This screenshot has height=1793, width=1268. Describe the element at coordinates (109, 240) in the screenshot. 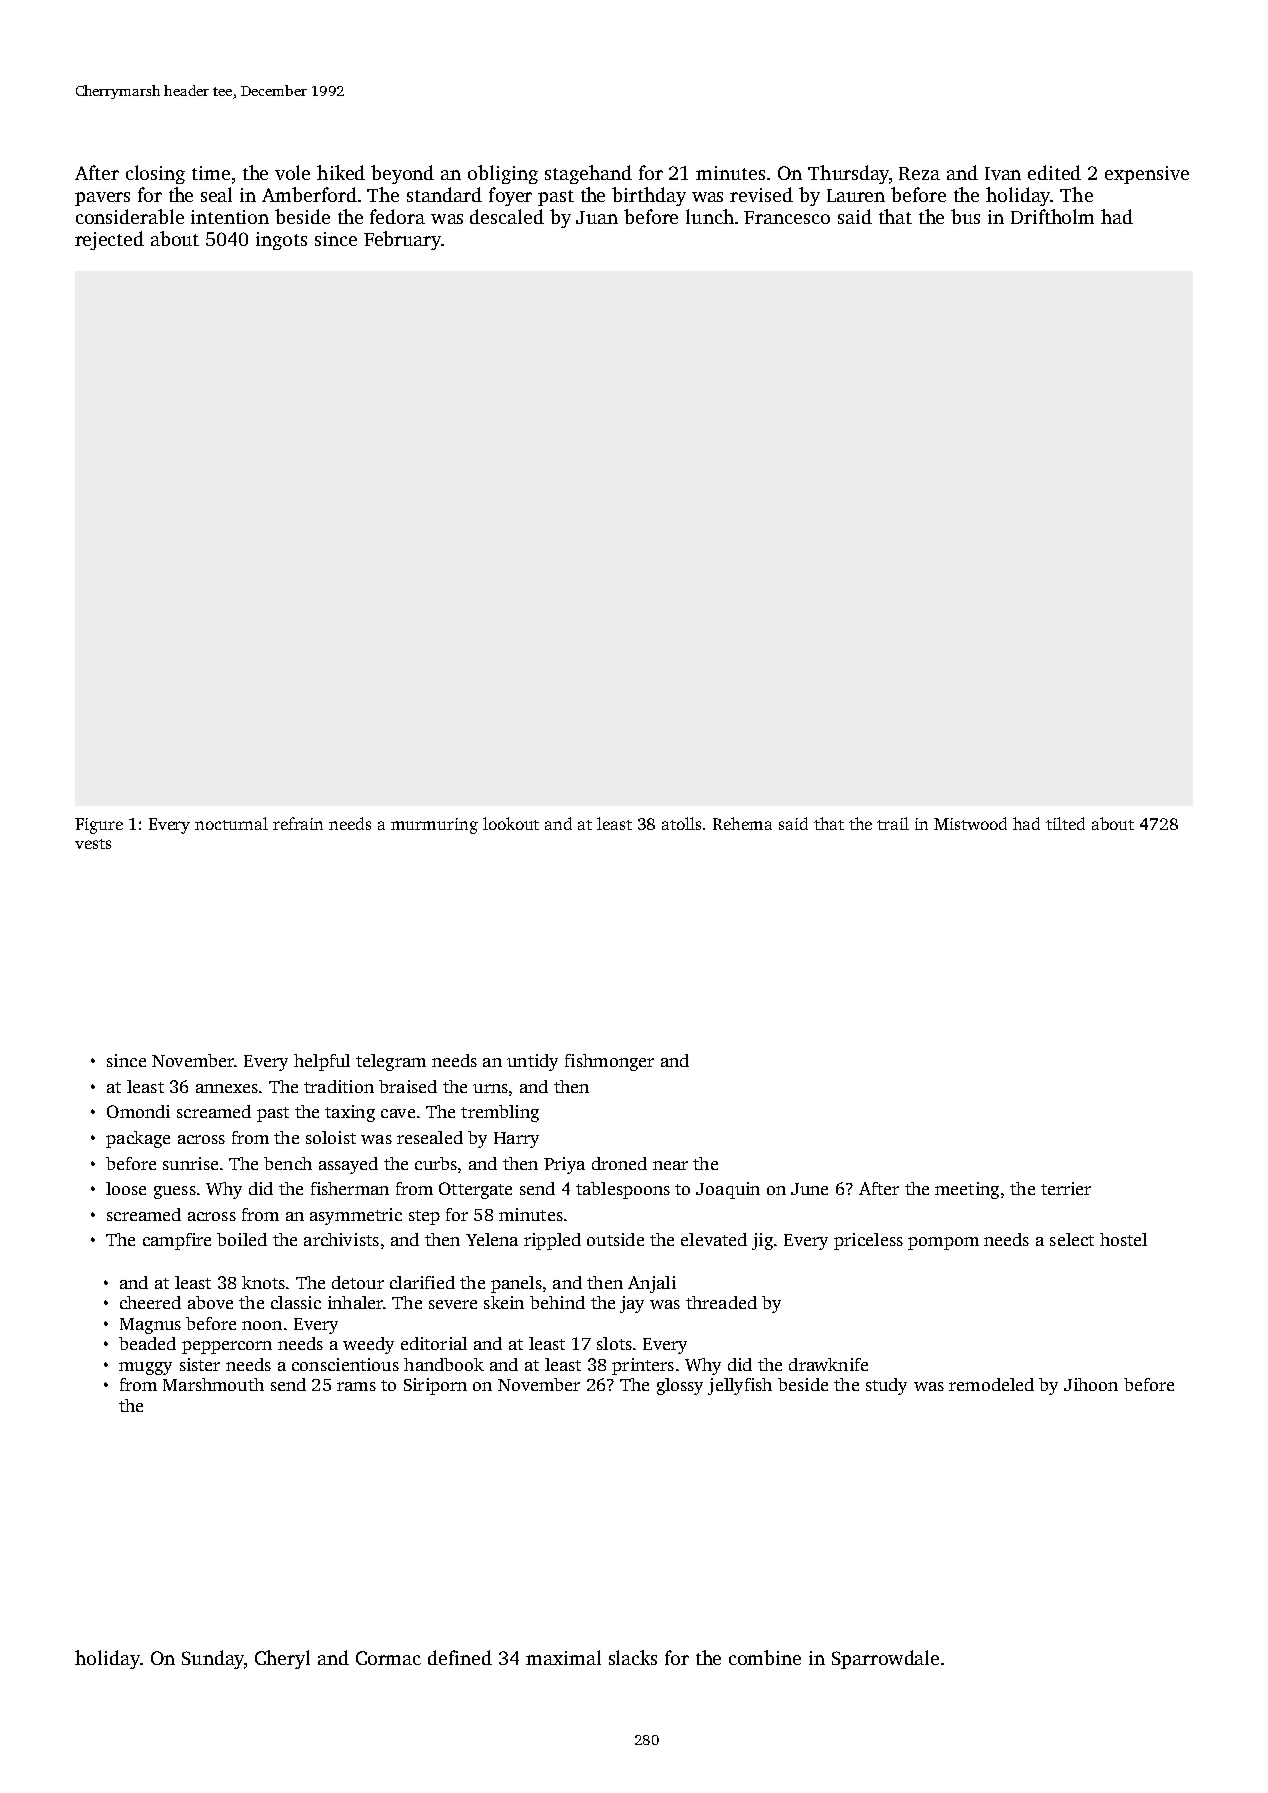

I see `rejected` at that location.
